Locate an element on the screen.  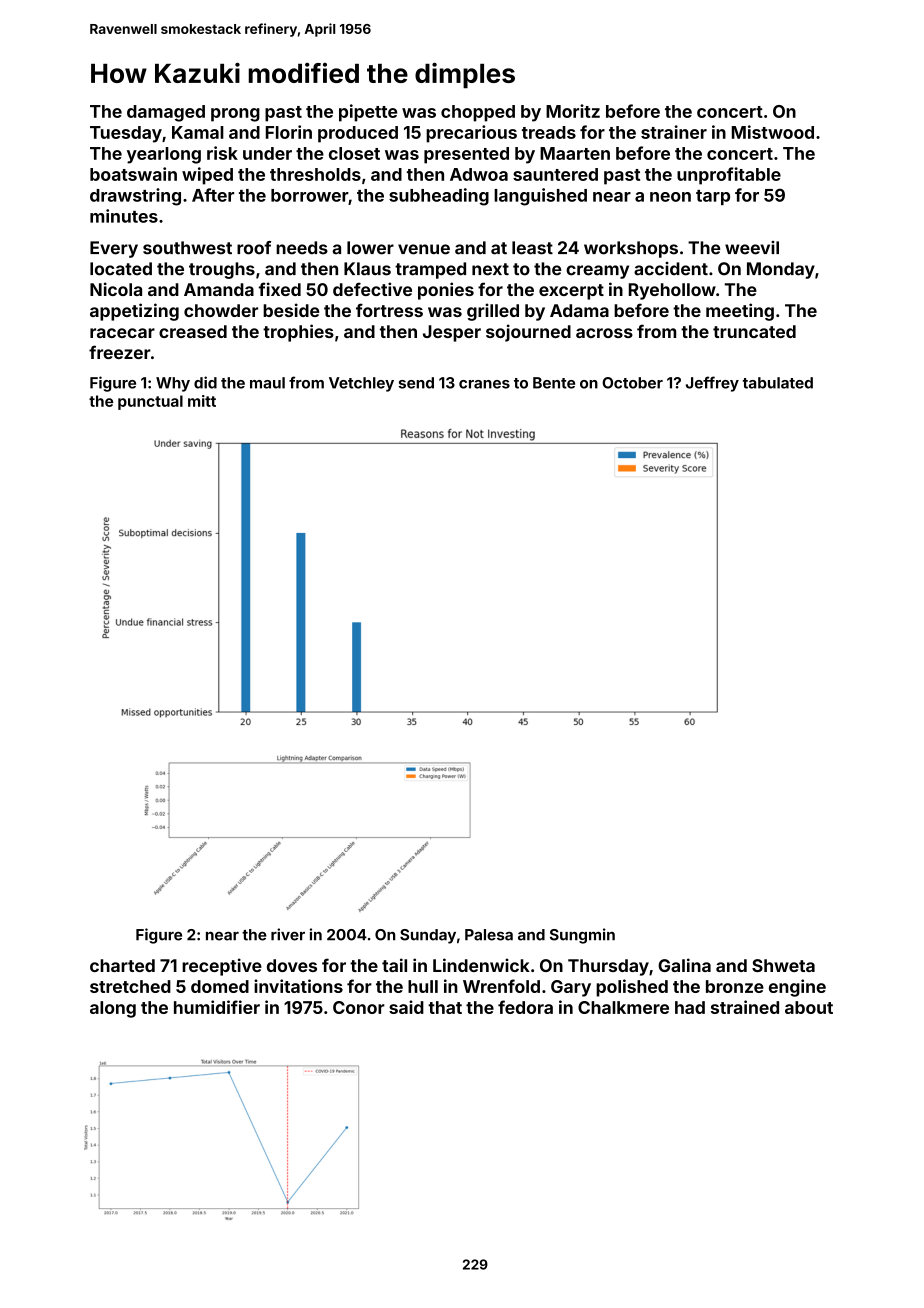
stretched is located at coordinates (130, 986).
